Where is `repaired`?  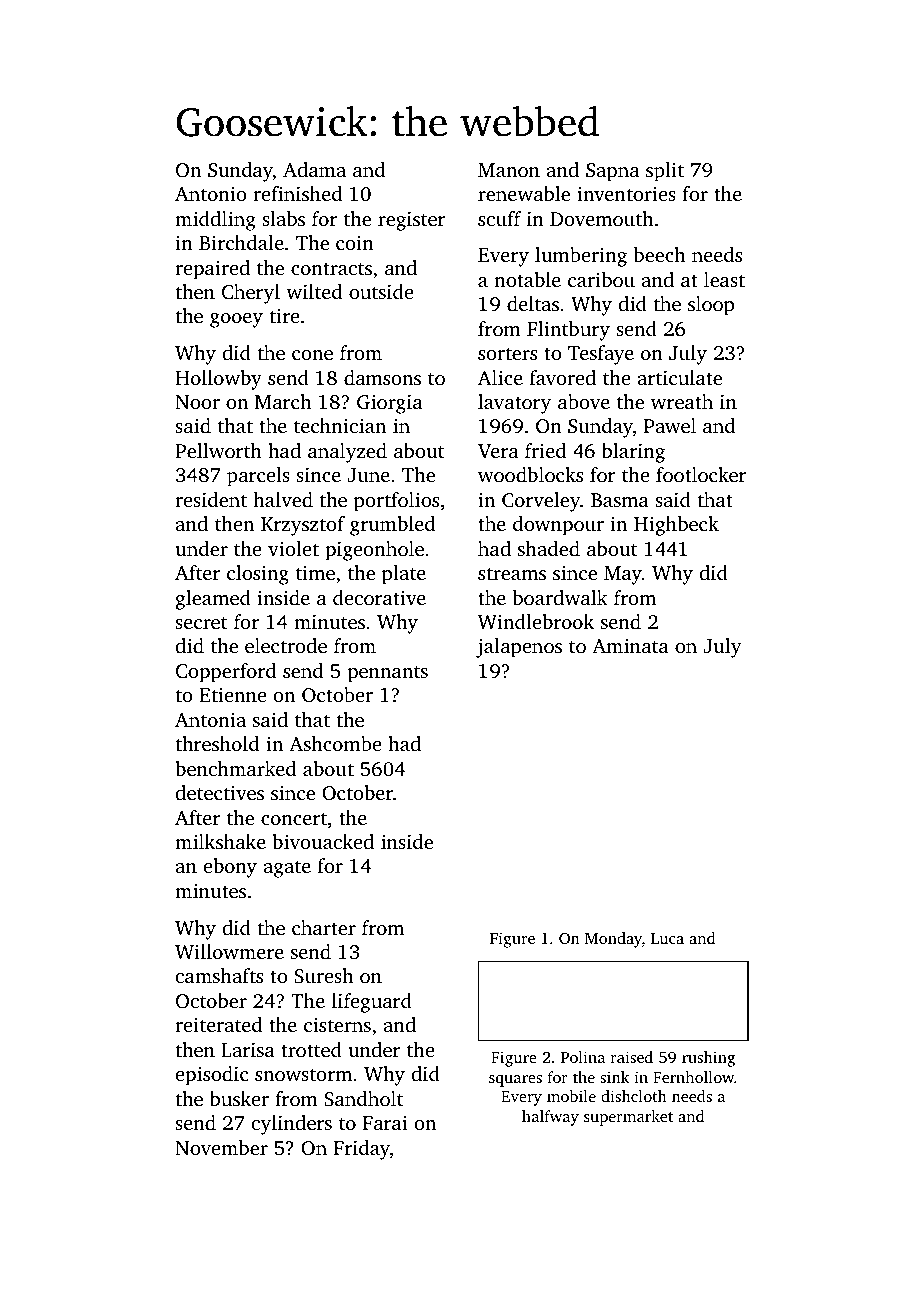
repaired is located at coordinates (212, 270).
